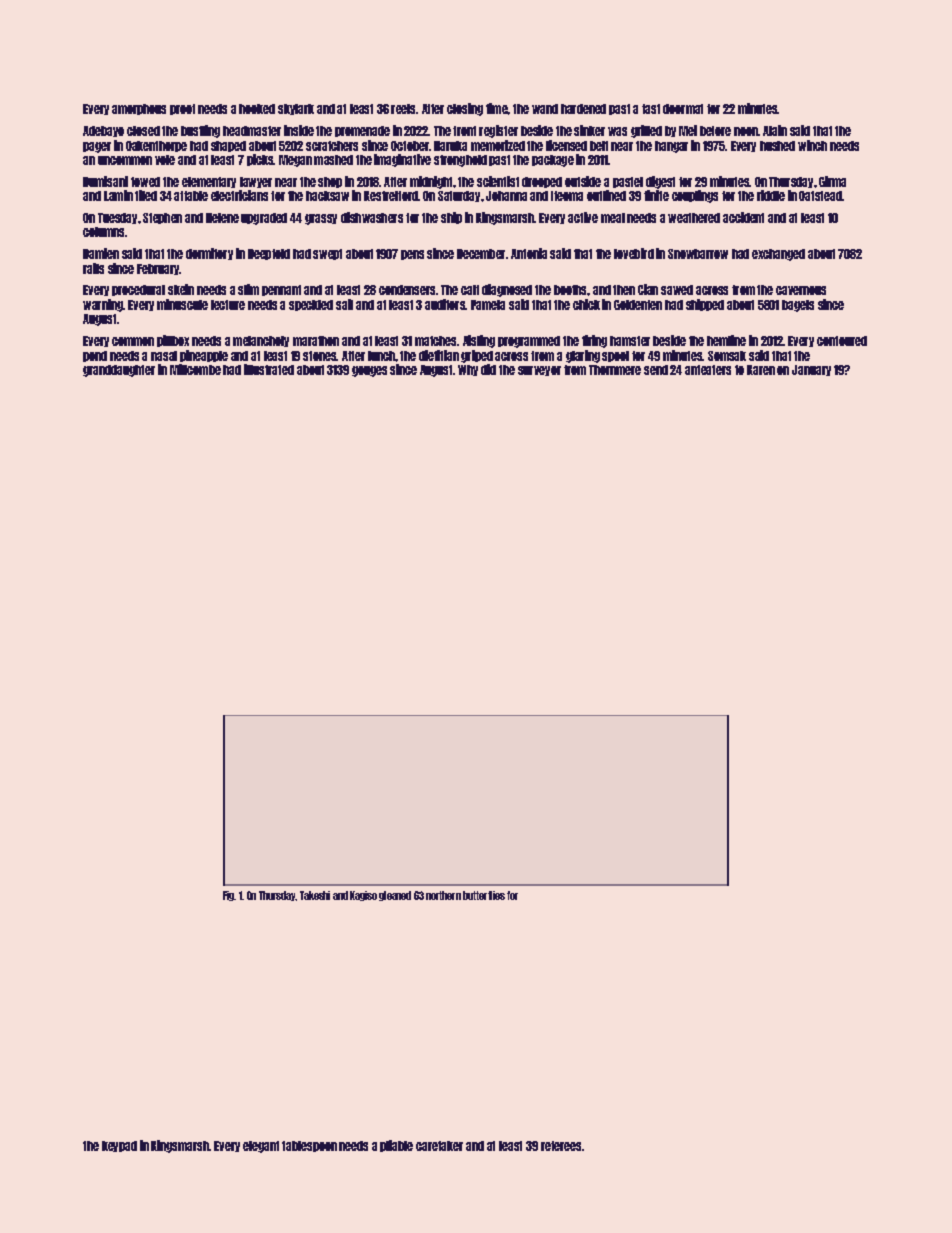  I want to click on did, so click(488, 369).
